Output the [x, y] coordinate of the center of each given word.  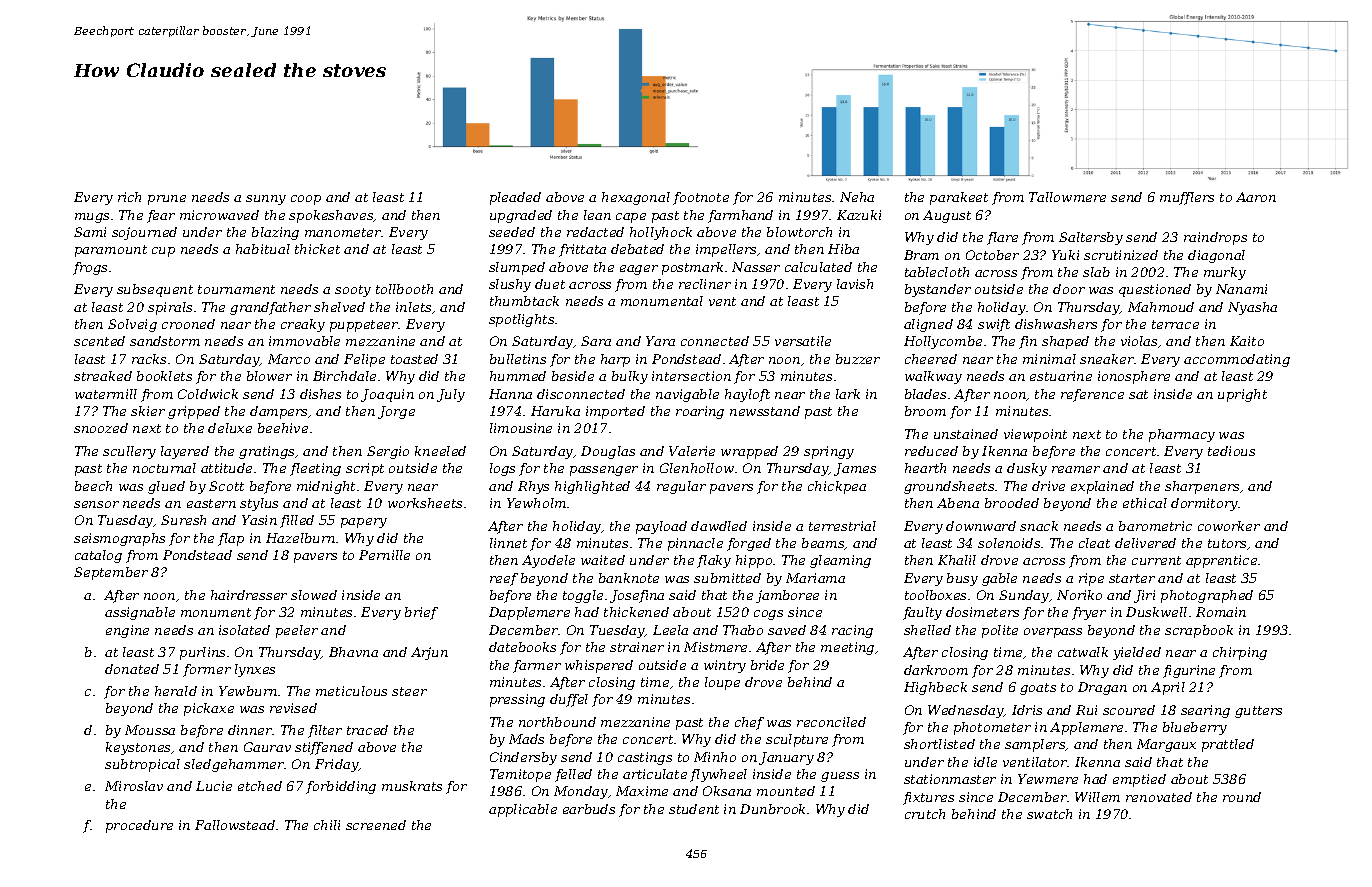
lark [848, 394]
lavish [855, 284]
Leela [670, 630]
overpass [1053, 633]
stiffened [324, 748]
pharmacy [1182, 435]
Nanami [1241, 289]
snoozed [101, 428]
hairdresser [249, 595]
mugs [92, 218]
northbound [557, 722]
